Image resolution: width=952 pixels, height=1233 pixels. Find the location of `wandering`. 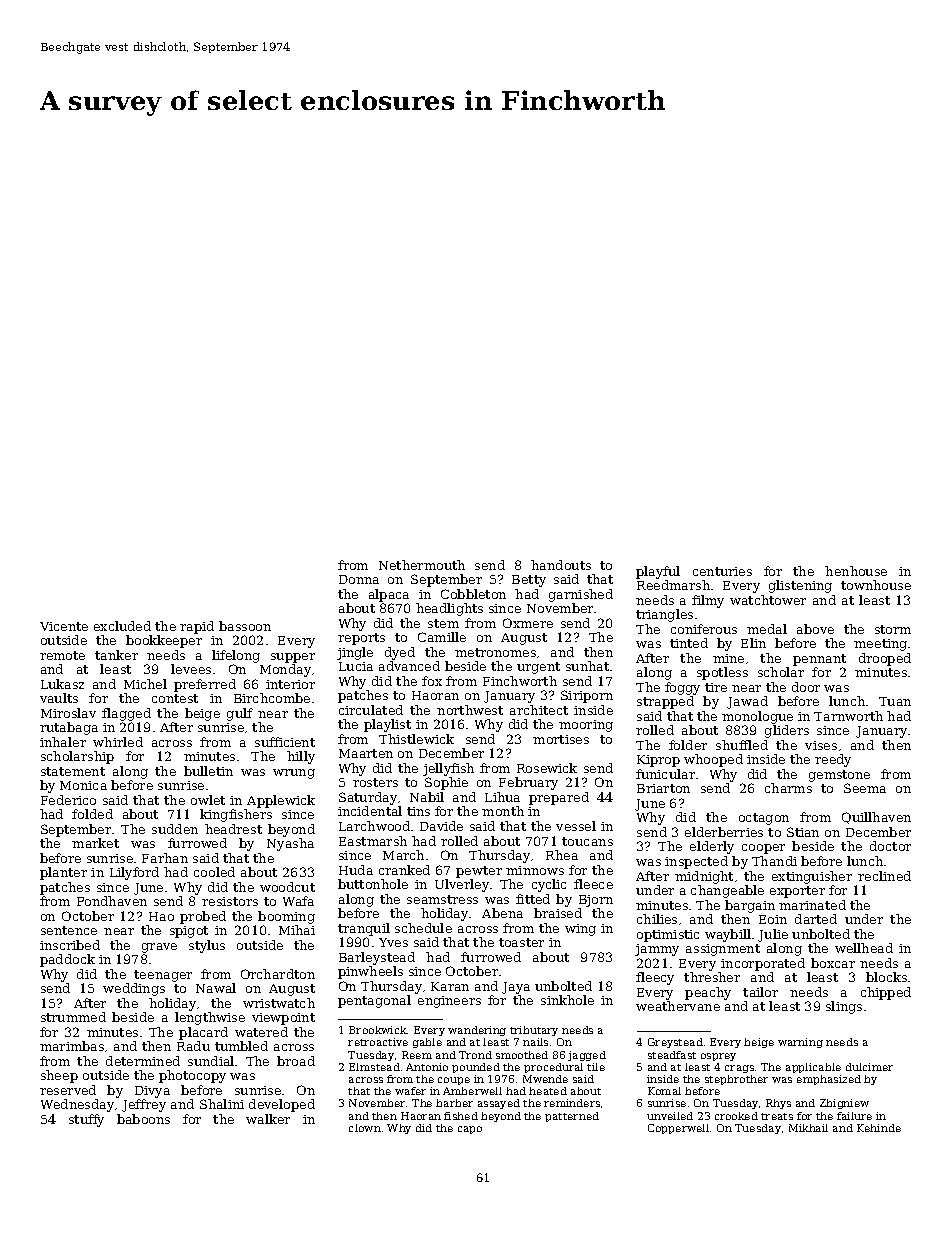

wandering is located at coordinates (477, 1031).
